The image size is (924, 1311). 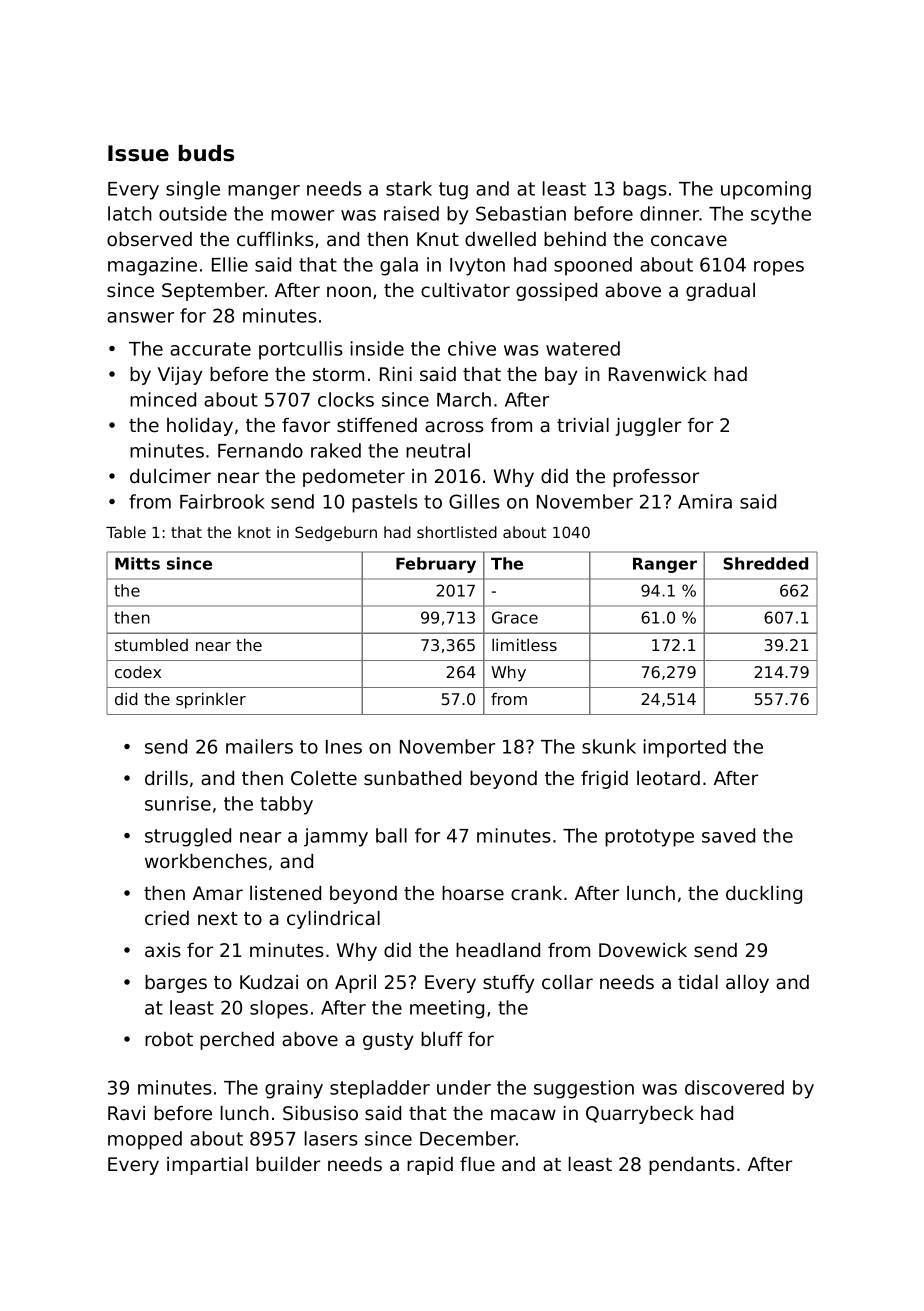 I want to click on Ravenwick, so click(x=658, y=374).
